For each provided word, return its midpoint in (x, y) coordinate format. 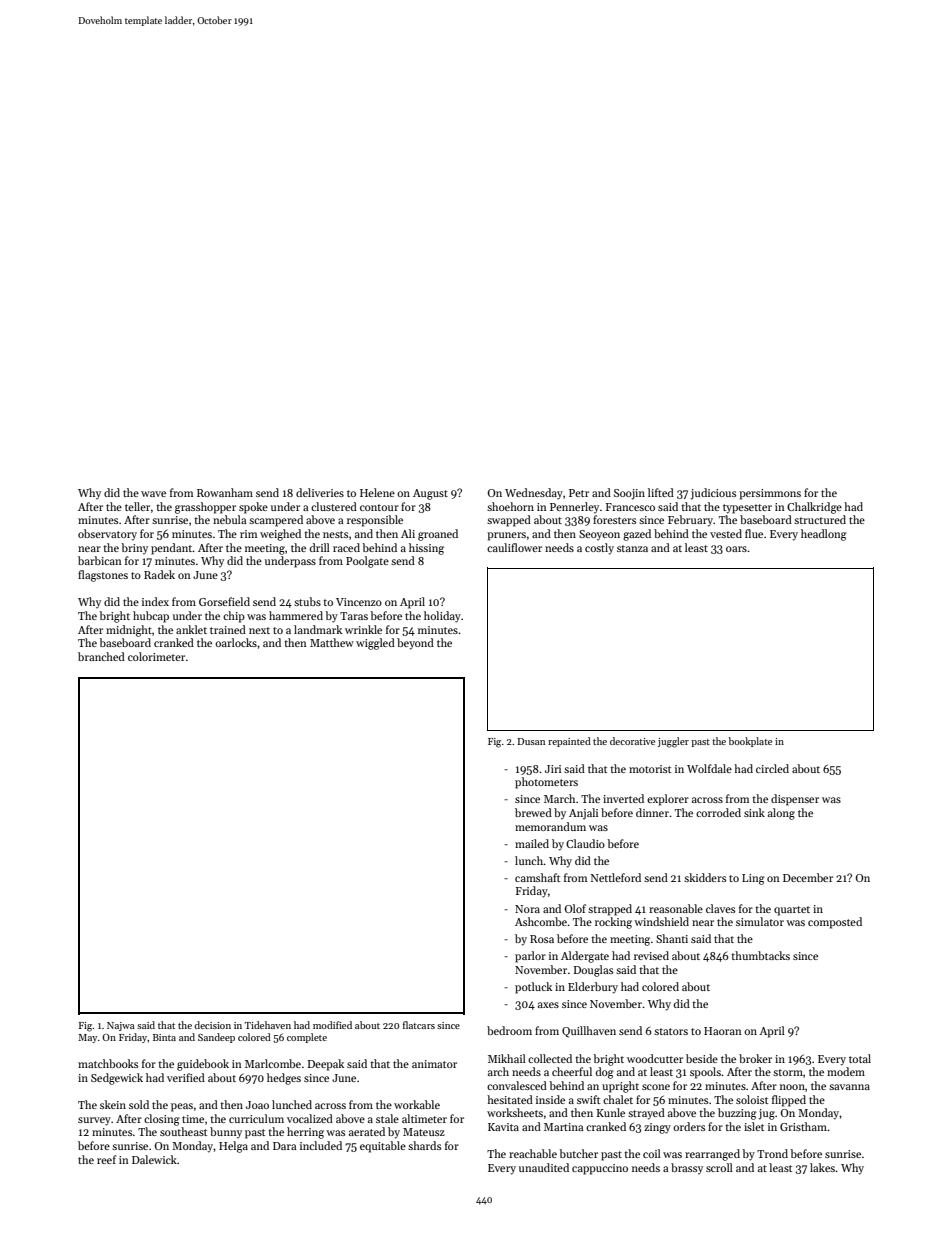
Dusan (531, 741)
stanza (632, 548)
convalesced (517, 1085)
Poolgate (367, 562)
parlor (530, 957)
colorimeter (156, 656)
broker (755, 1058)
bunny (226, 1132)
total (860, 1058)
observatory (107, 535)
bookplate (750, 742)
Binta (164, 1037)
